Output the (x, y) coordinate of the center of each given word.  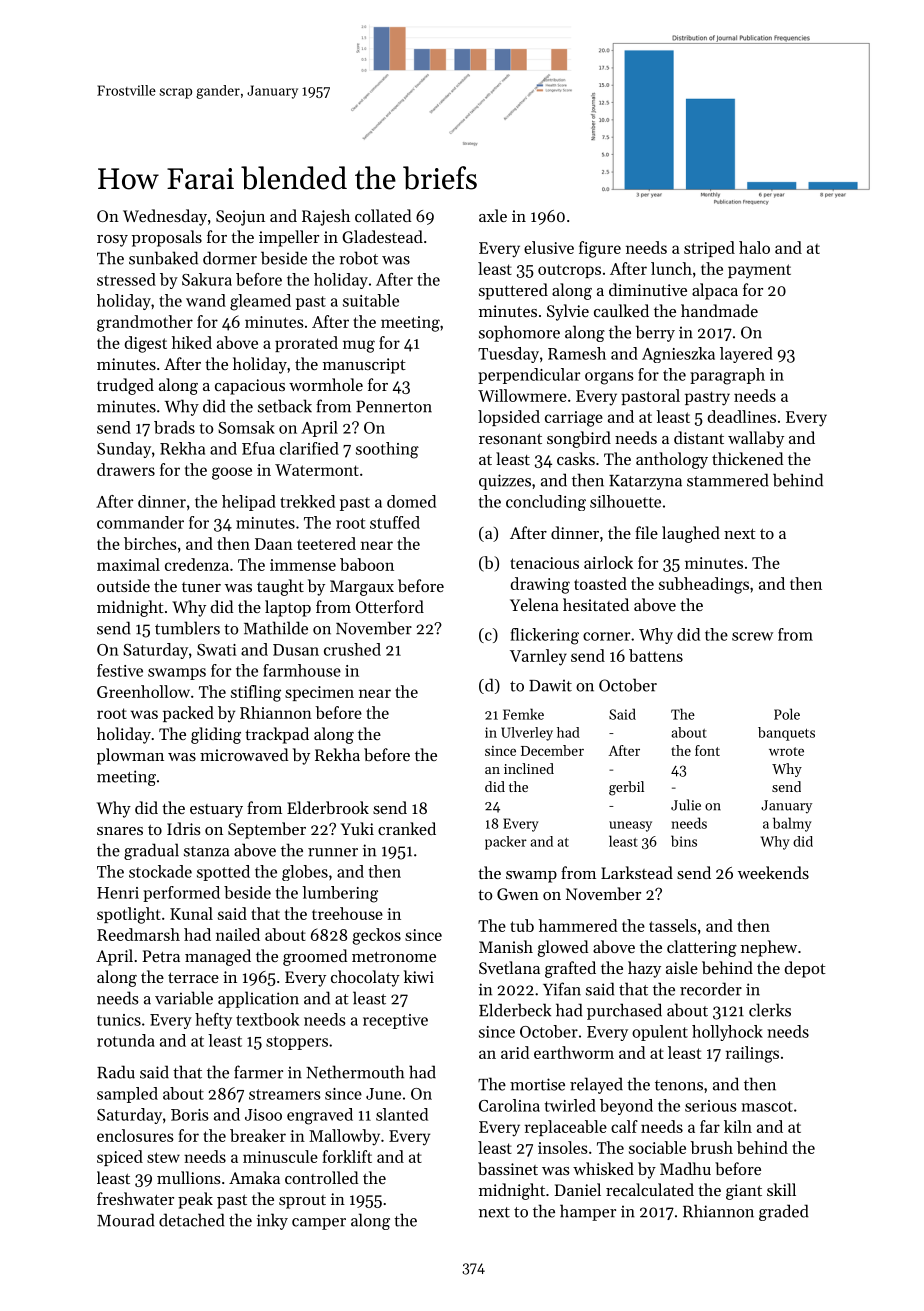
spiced (120, 1158)
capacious (250, 387)
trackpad (277, 735)
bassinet (508, 1168)
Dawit (550, 685)
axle (493, 215)
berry (655, 333)
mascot (767, 1106)
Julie (686, 805)
